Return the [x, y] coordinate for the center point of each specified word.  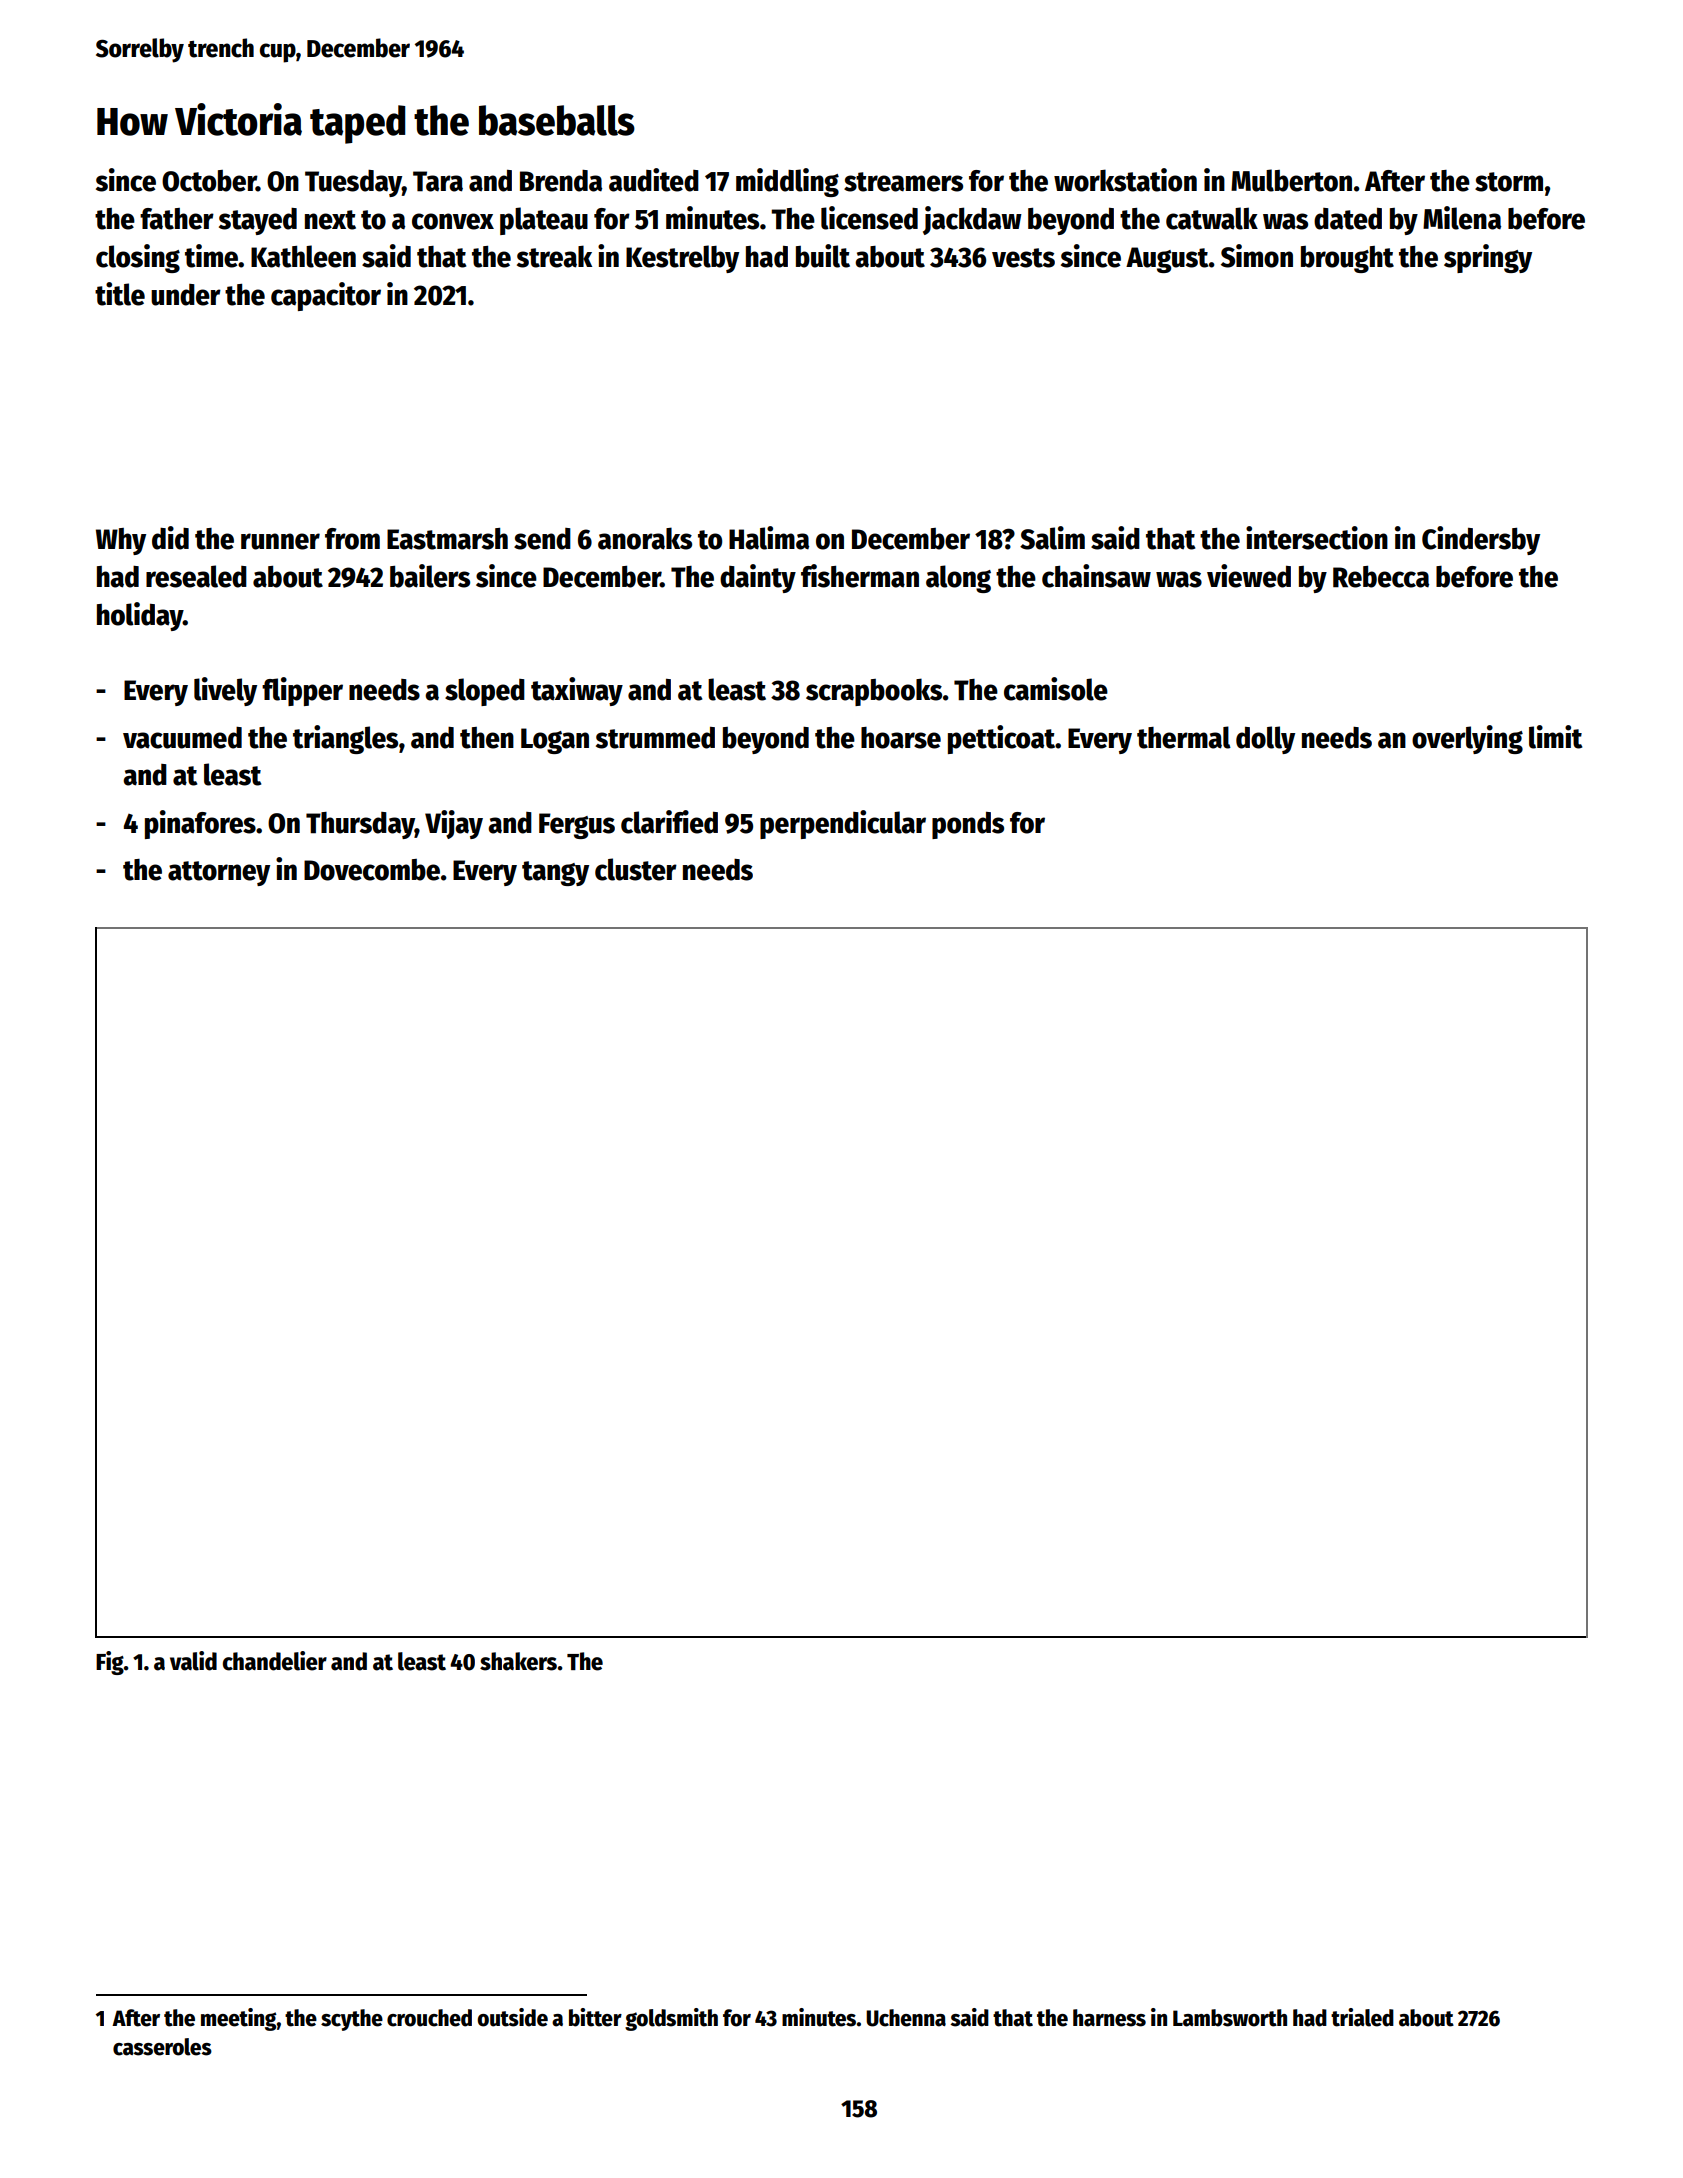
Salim [1052, 538]
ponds [968, 825]
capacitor [326, 296]
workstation [1125, 180]
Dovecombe [372, 870]
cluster [636, 869]
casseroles [162, 2047]
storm [1509, 182]
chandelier [275, 1661]
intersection [1317, 538]
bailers [430, 576]
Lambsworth [1230, 2018]
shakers [518, 1661]
